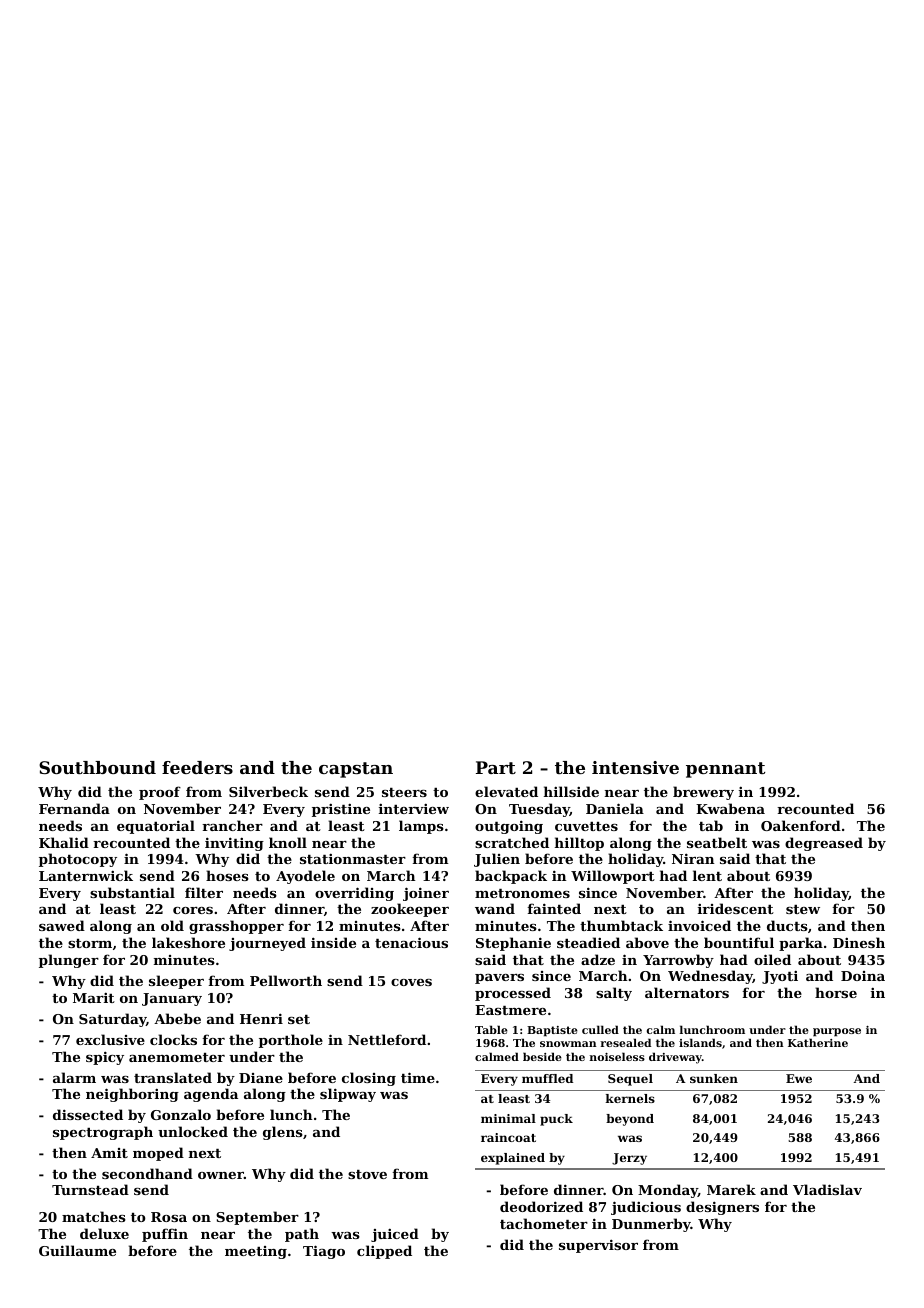 This screenshot has height=1308, width=924. Describe the element at coordinates (256, 1252) in the screenshot. I see `meeting` at that location.
